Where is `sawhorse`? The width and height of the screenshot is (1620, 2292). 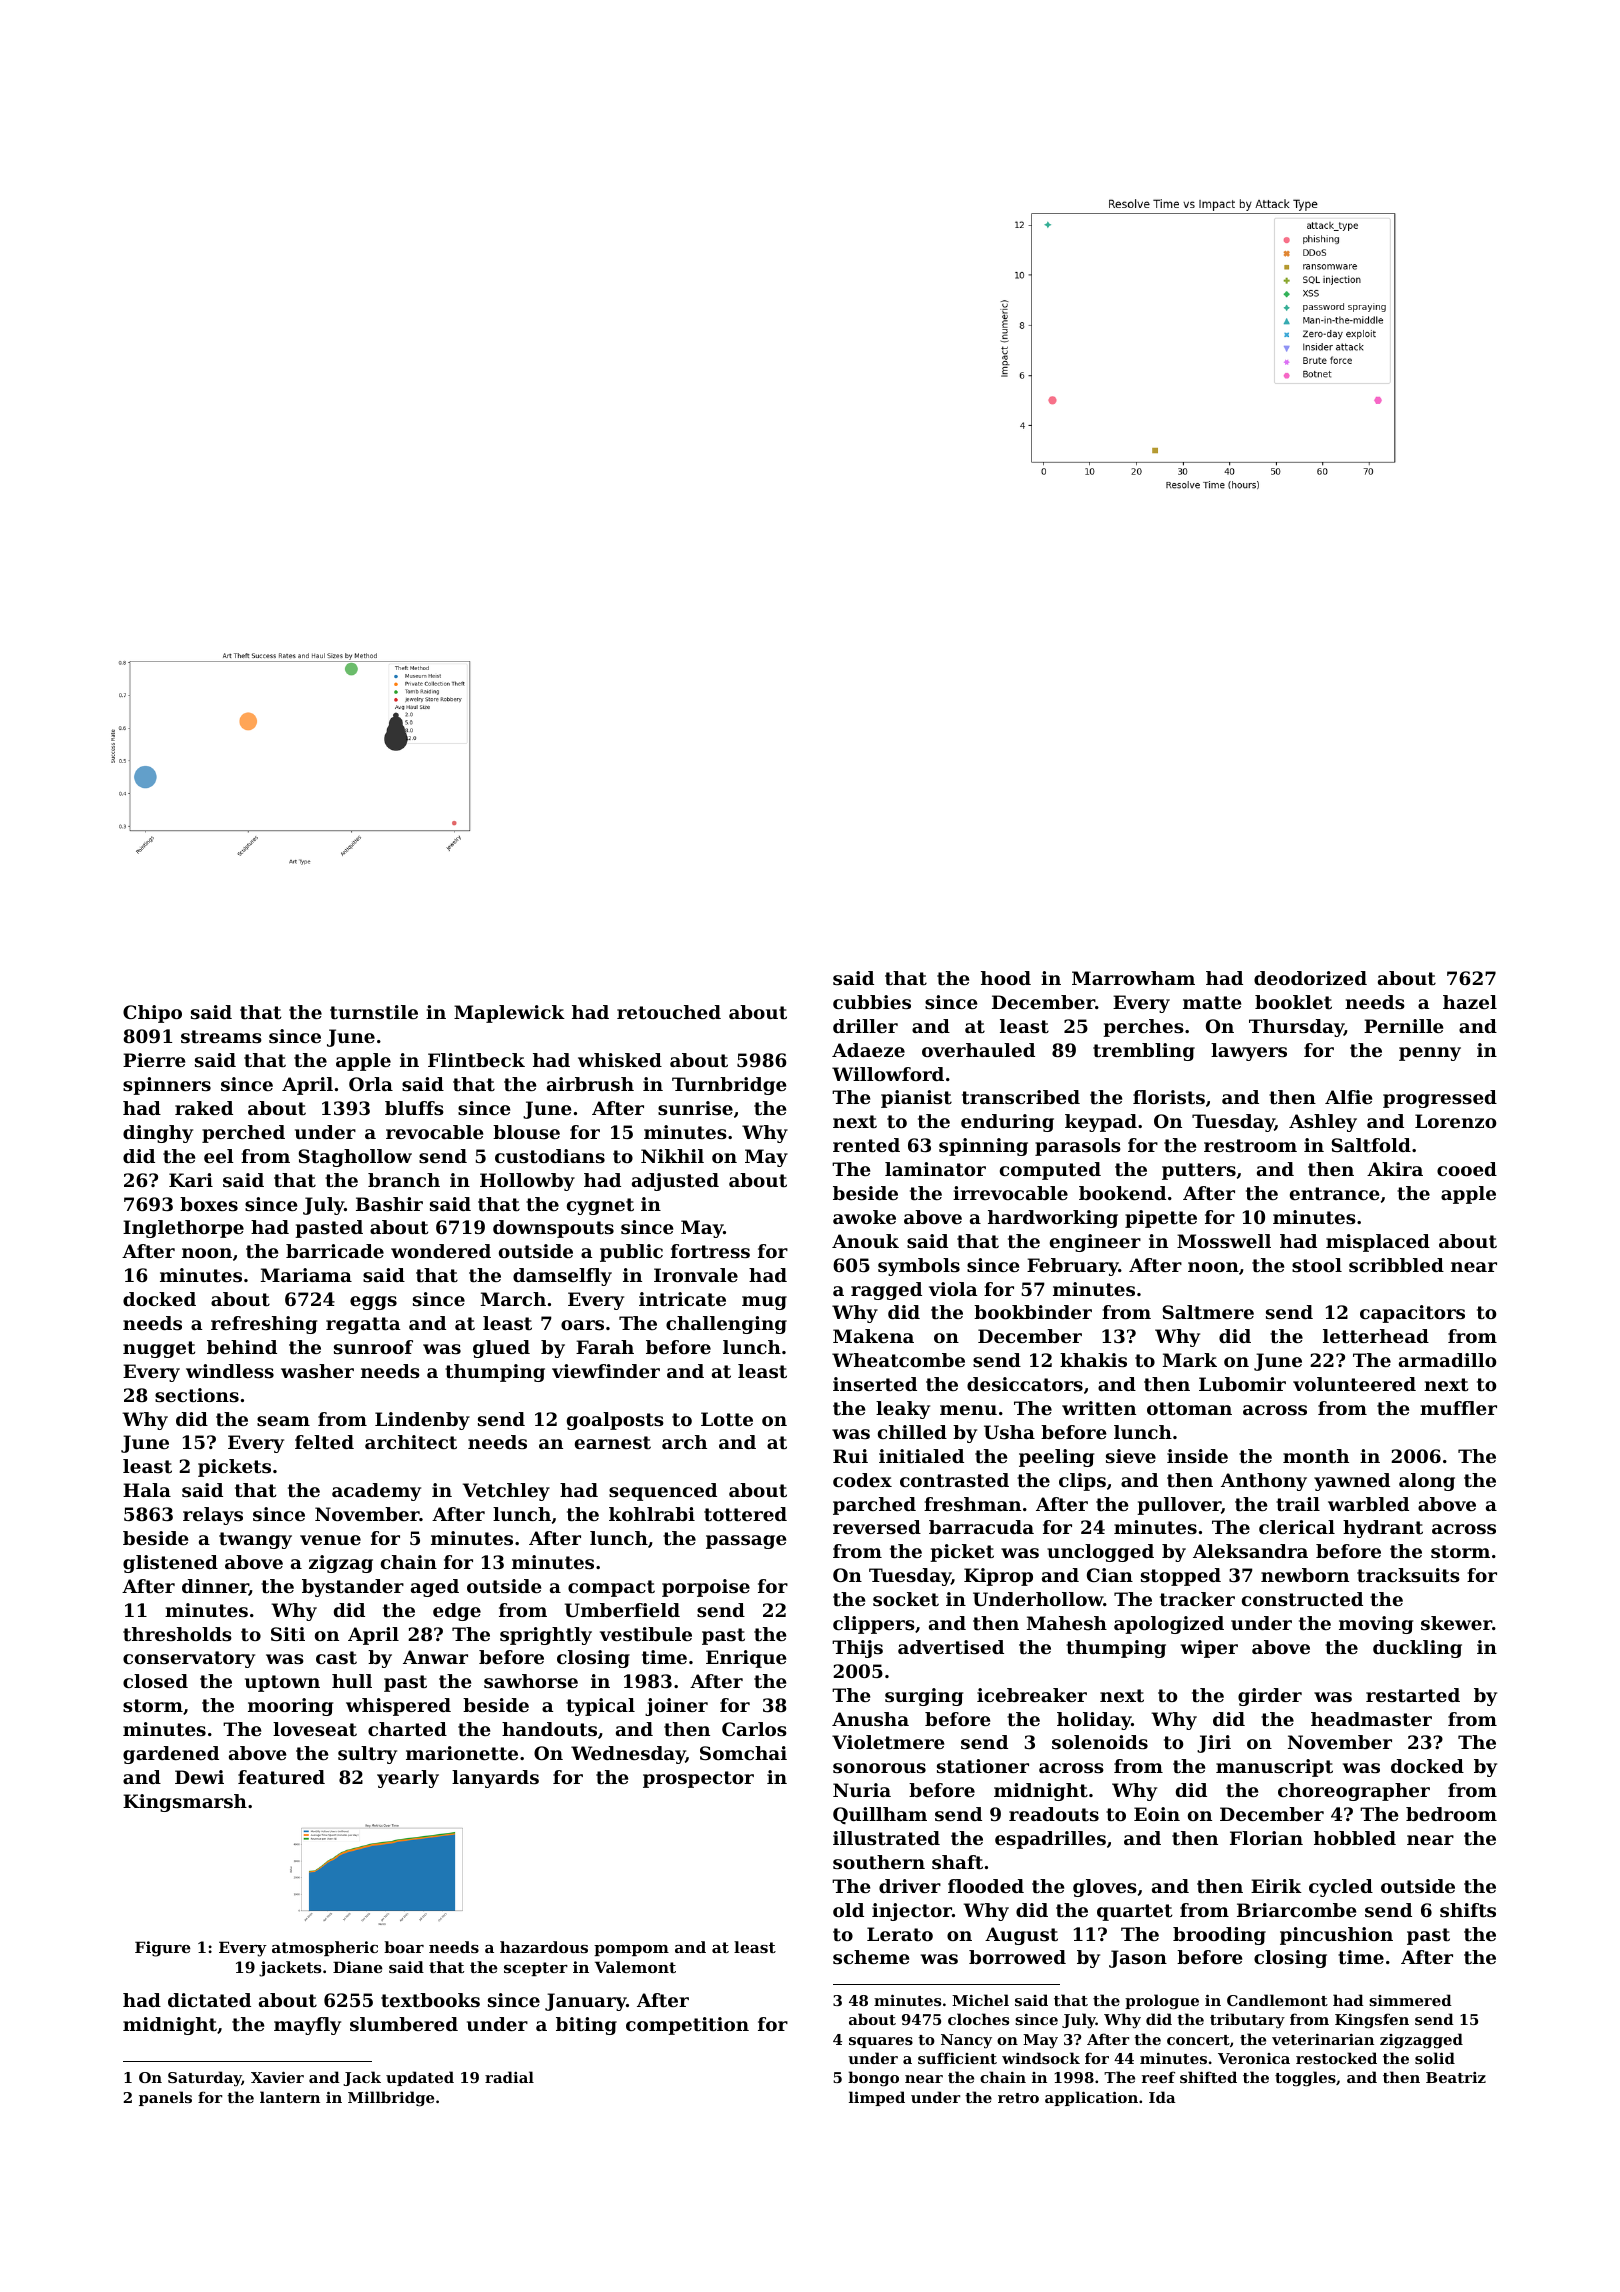
sawhorse is located at coordinates (531, 1681).
